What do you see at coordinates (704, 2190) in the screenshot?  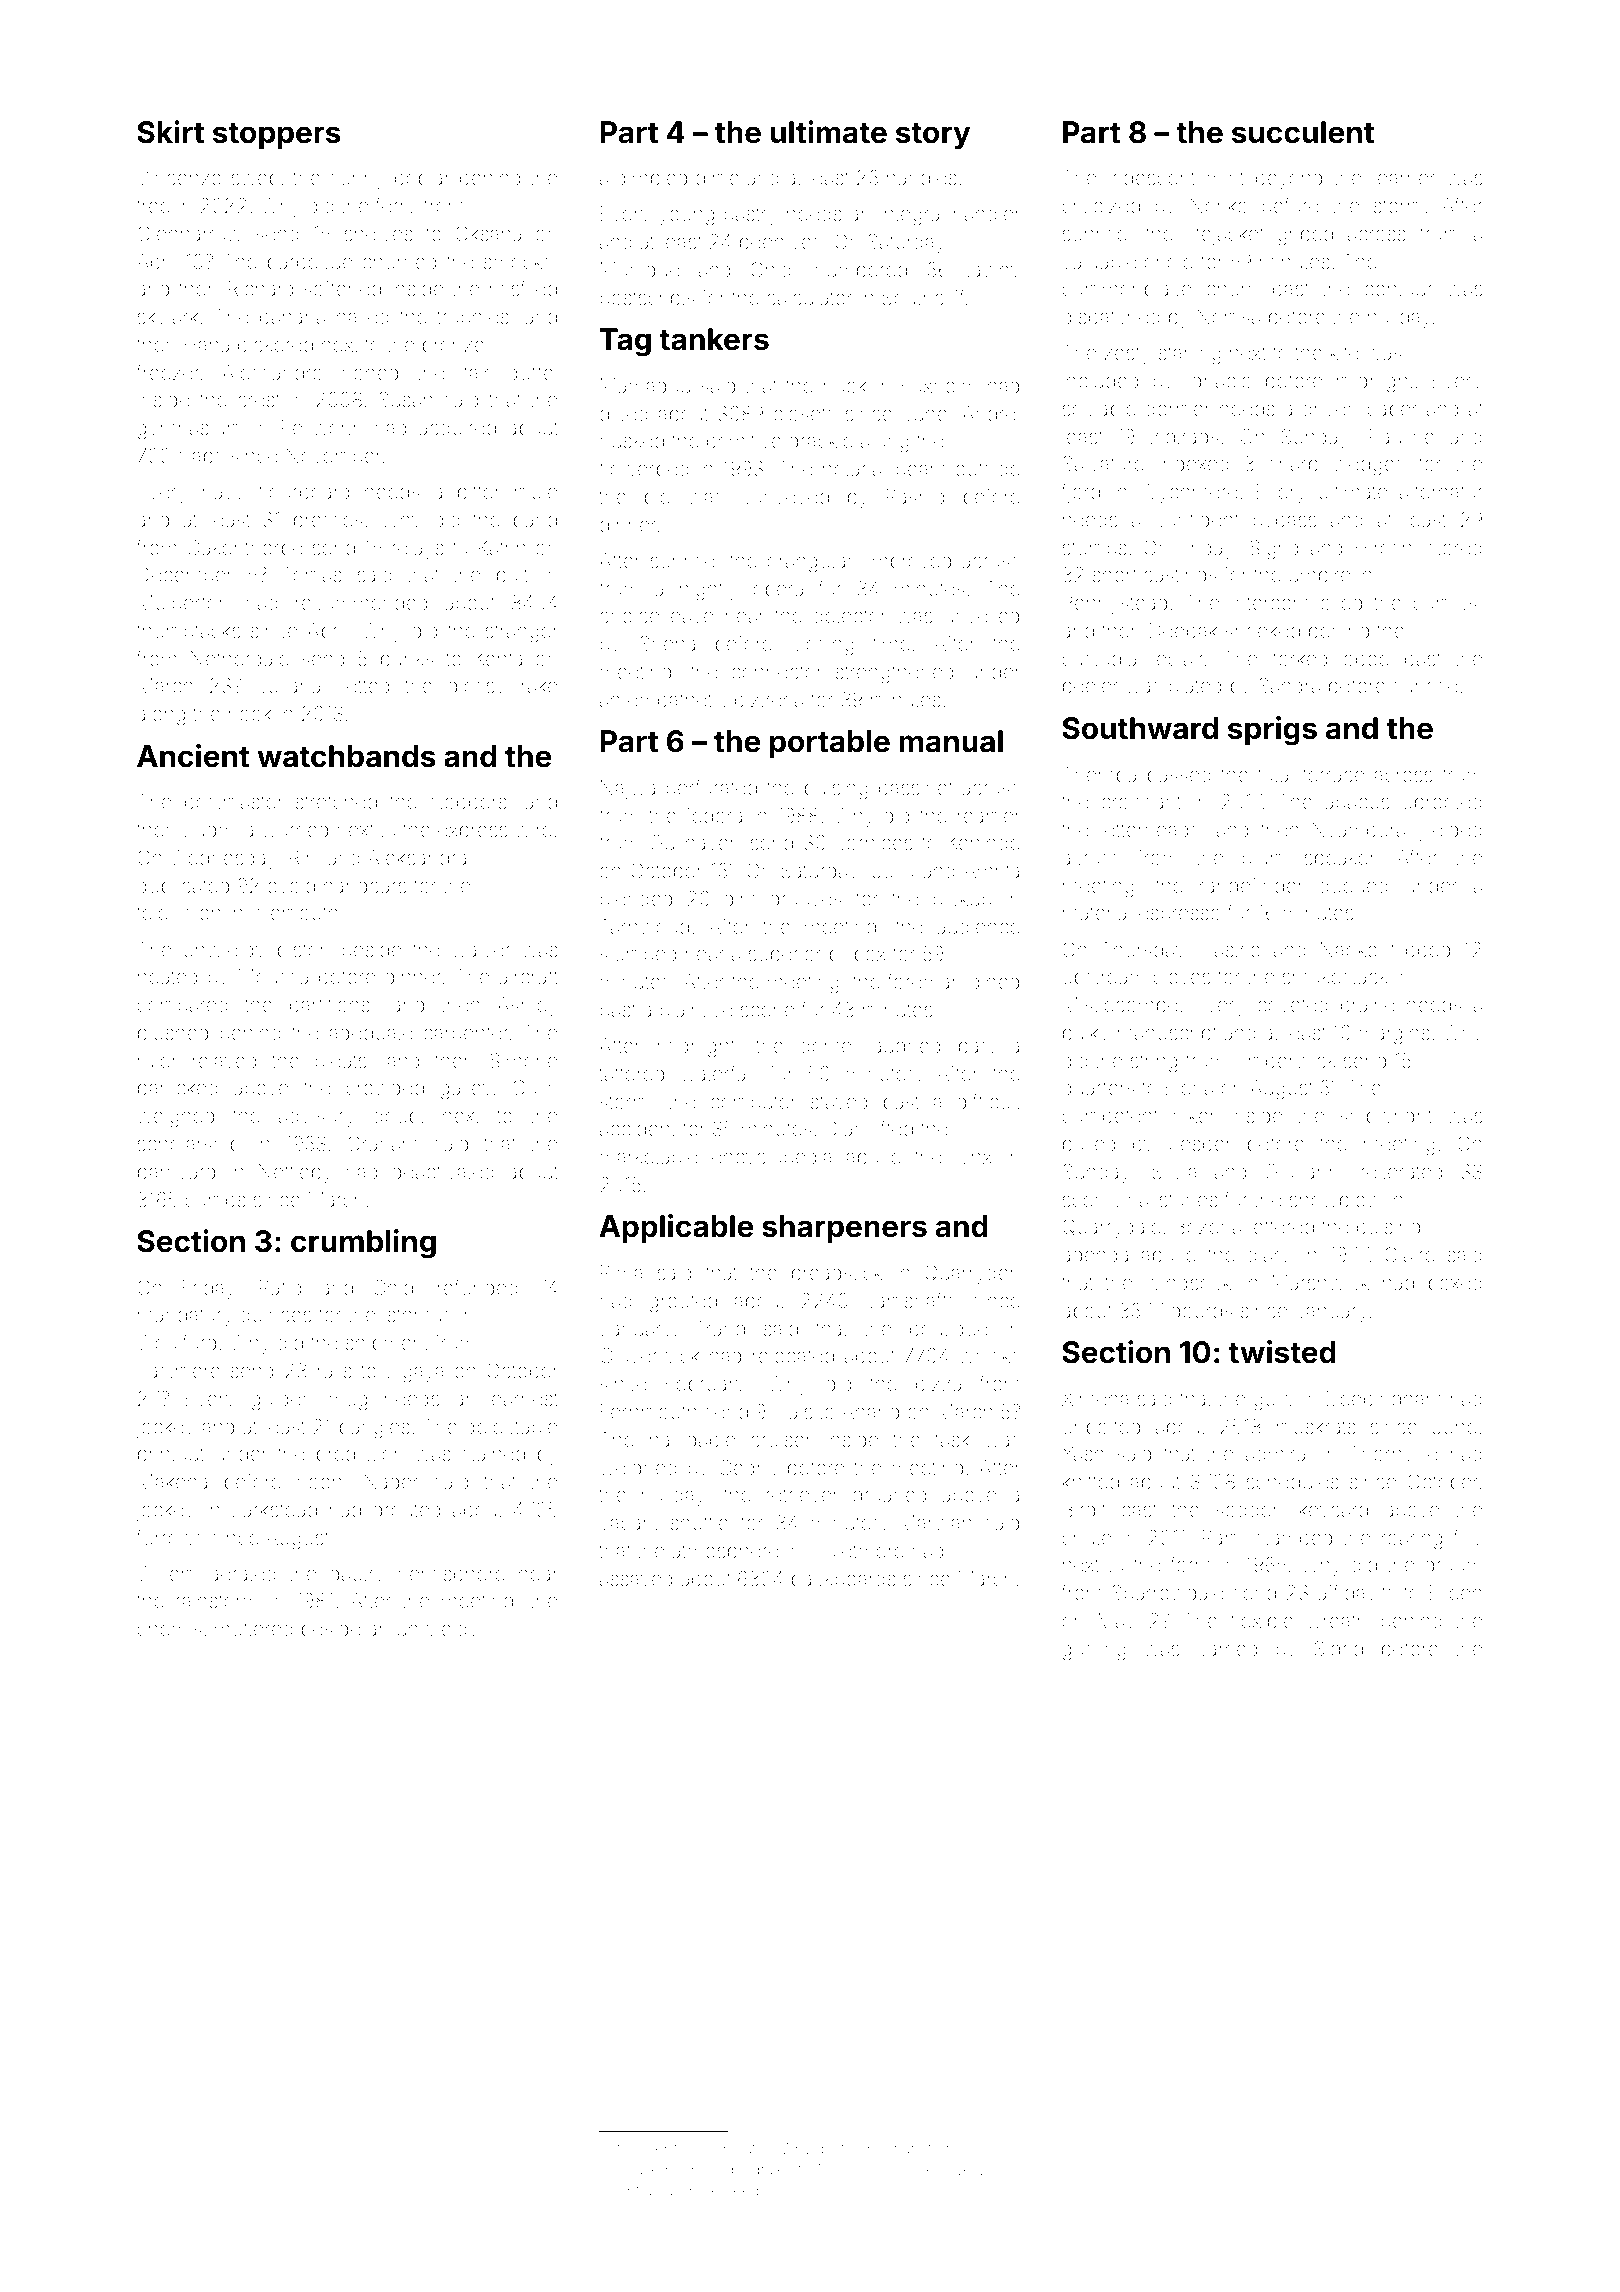 I see `robe` at bounding box center [704, 2190].
